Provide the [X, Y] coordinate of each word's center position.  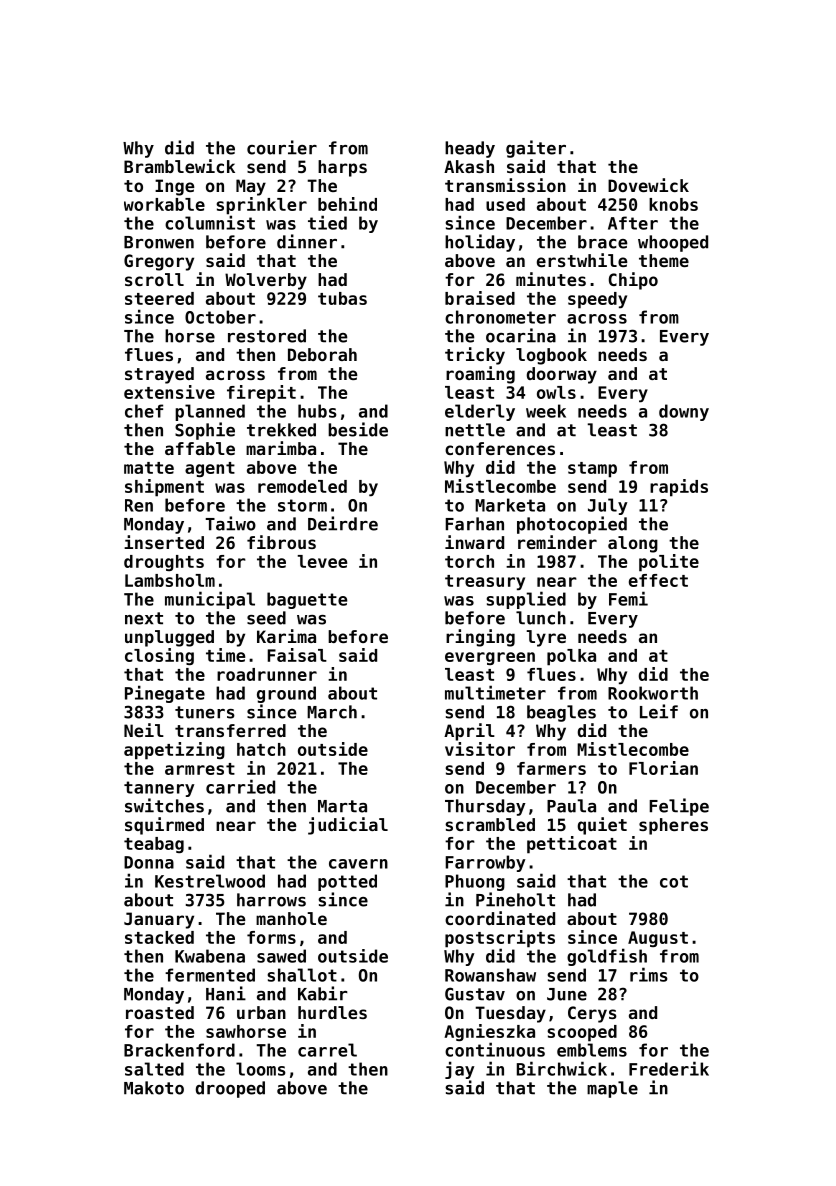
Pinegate [165, 694]
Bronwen [159, 242]
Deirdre [343, 523]
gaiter [536, 149]
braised [480, 298]
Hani [226, 993]
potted [347, 882]
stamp [592, 470]
